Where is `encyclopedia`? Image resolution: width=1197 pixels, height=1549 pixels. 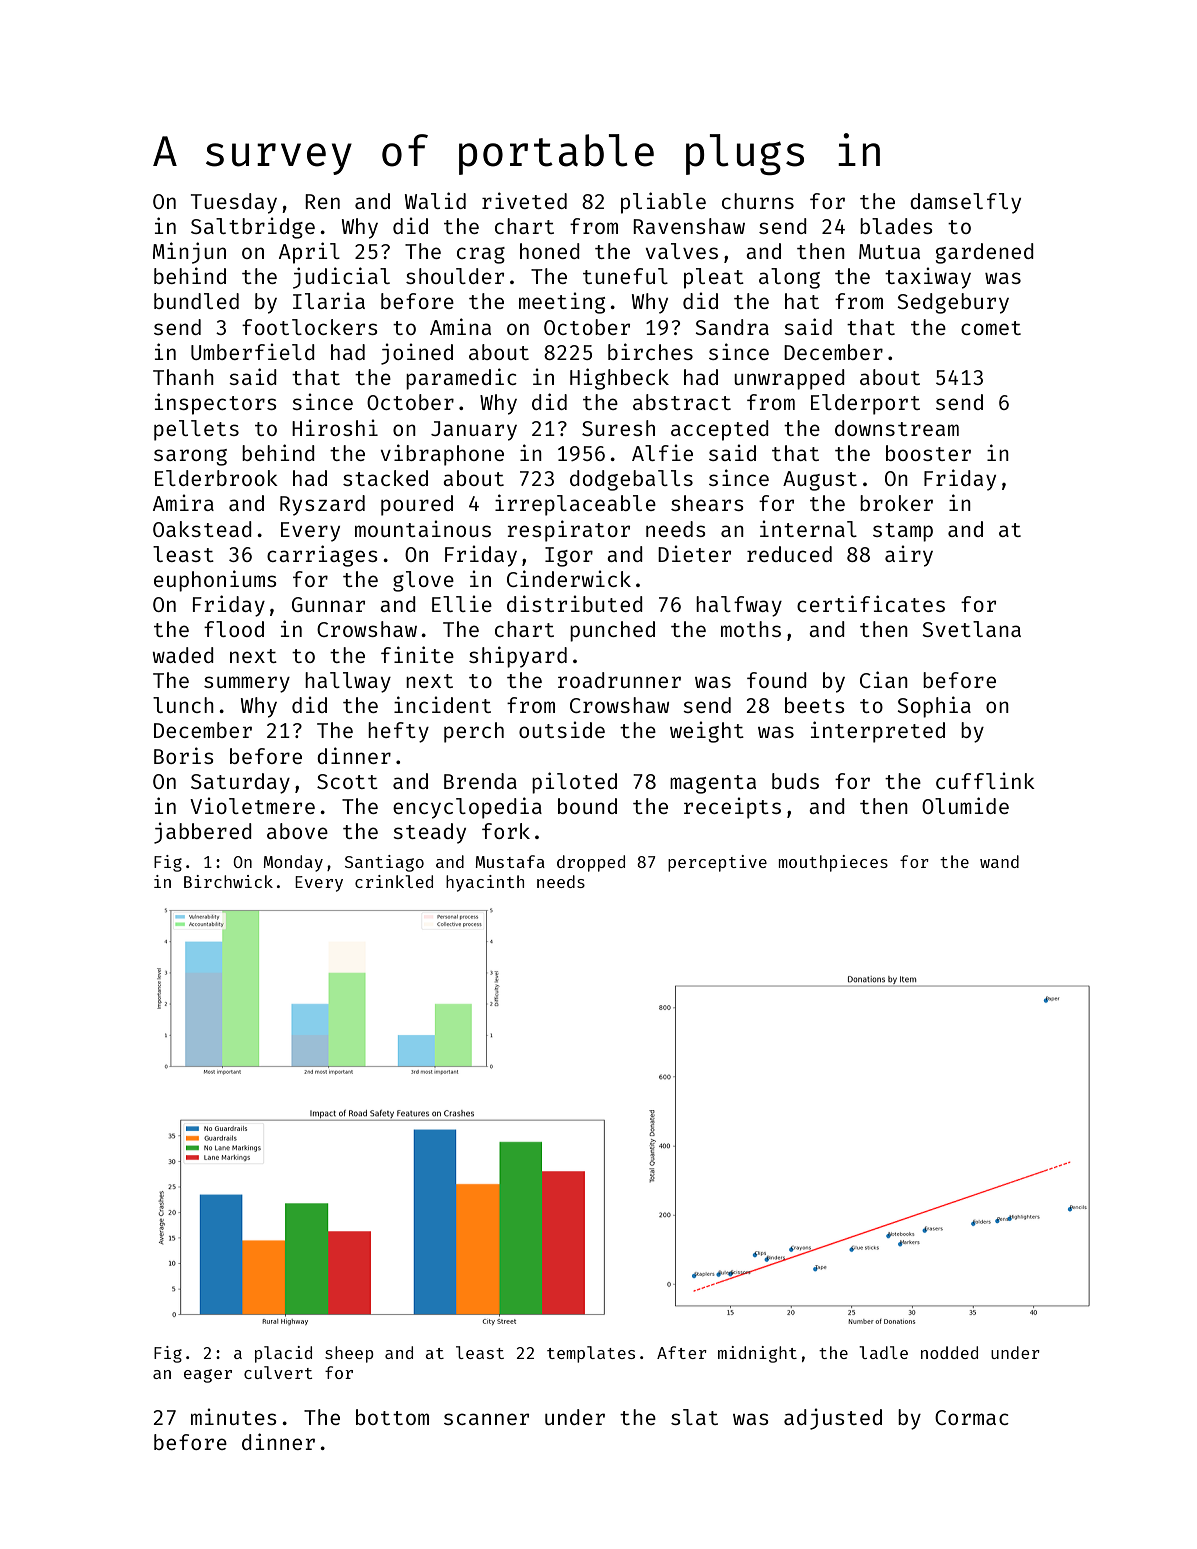 encyclopedia is located at coordinates (467, 808).
